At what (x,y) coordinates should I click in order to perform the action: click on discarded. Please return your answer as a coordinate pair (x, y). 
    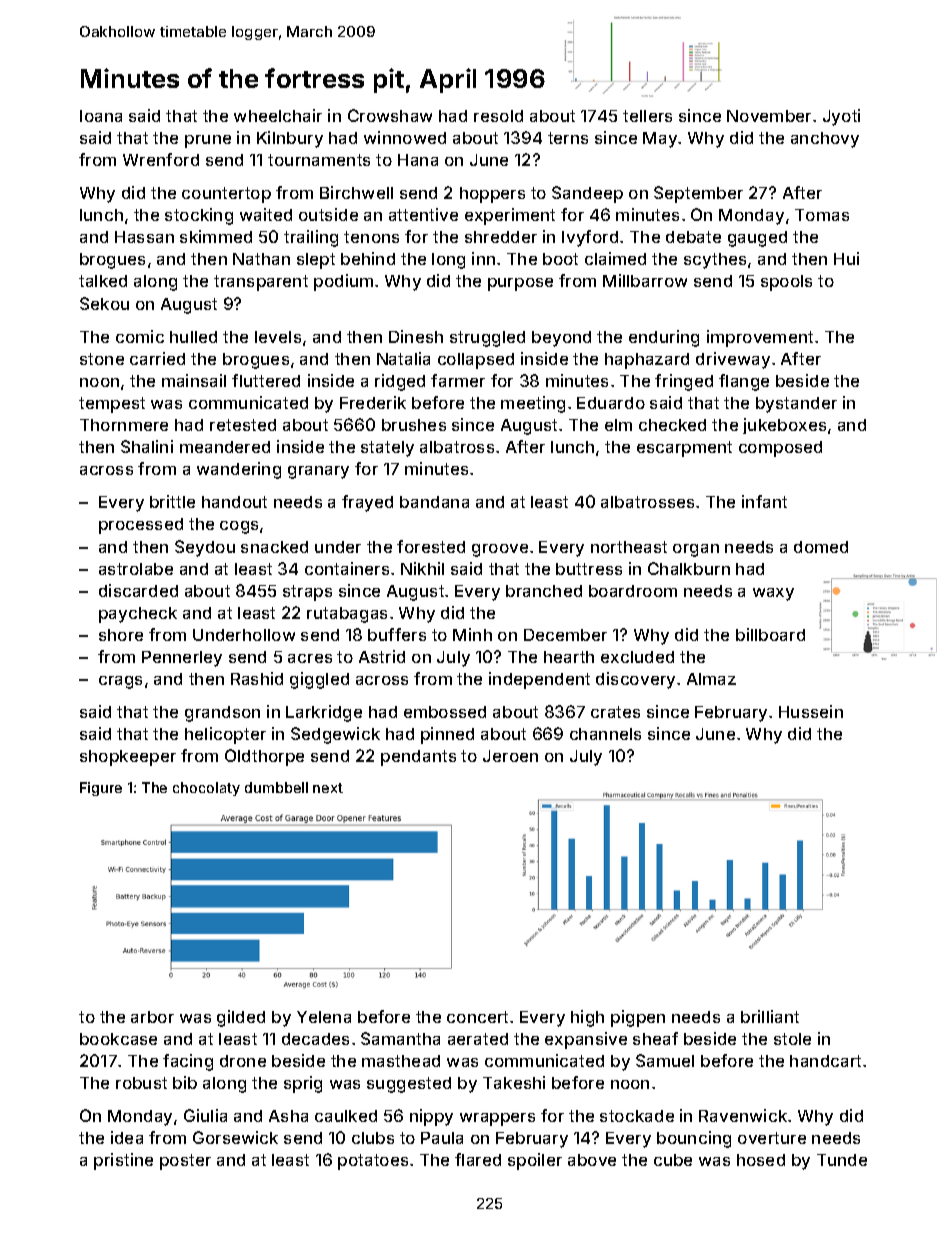
    Looking at the image, I should click on (138, 590).
